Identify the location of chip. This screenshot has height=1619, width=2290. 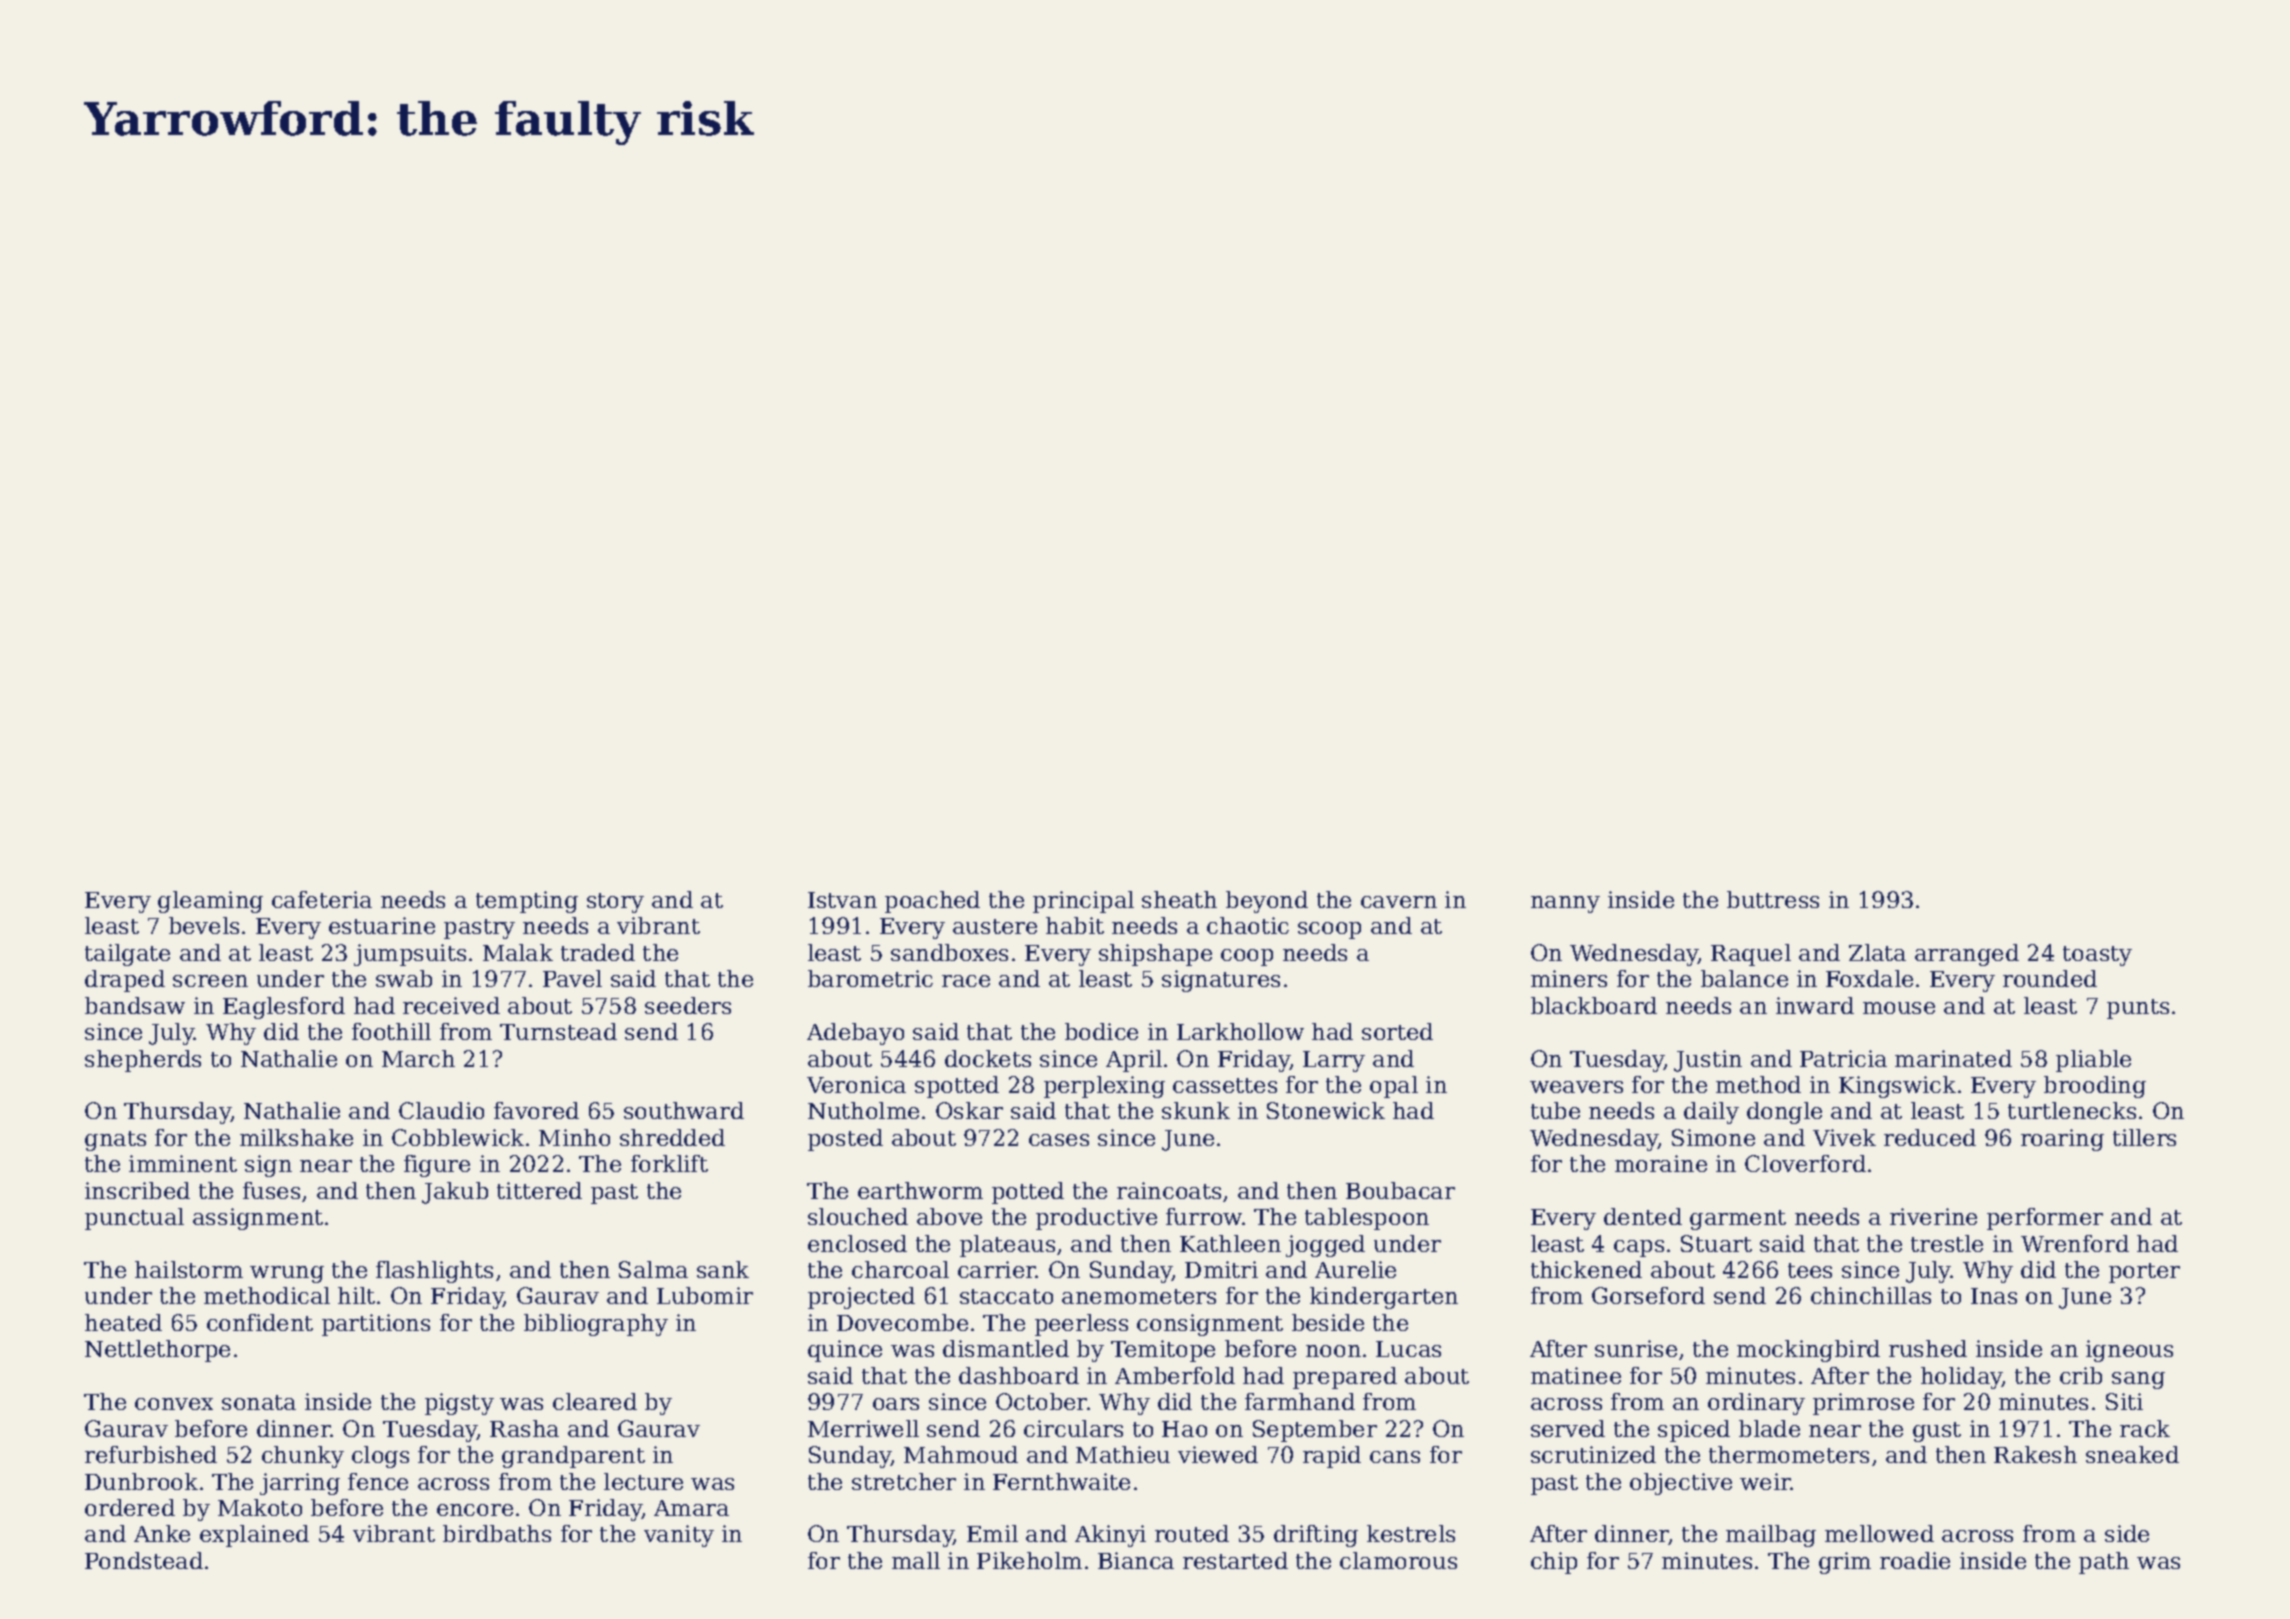
(1554, 1563).
